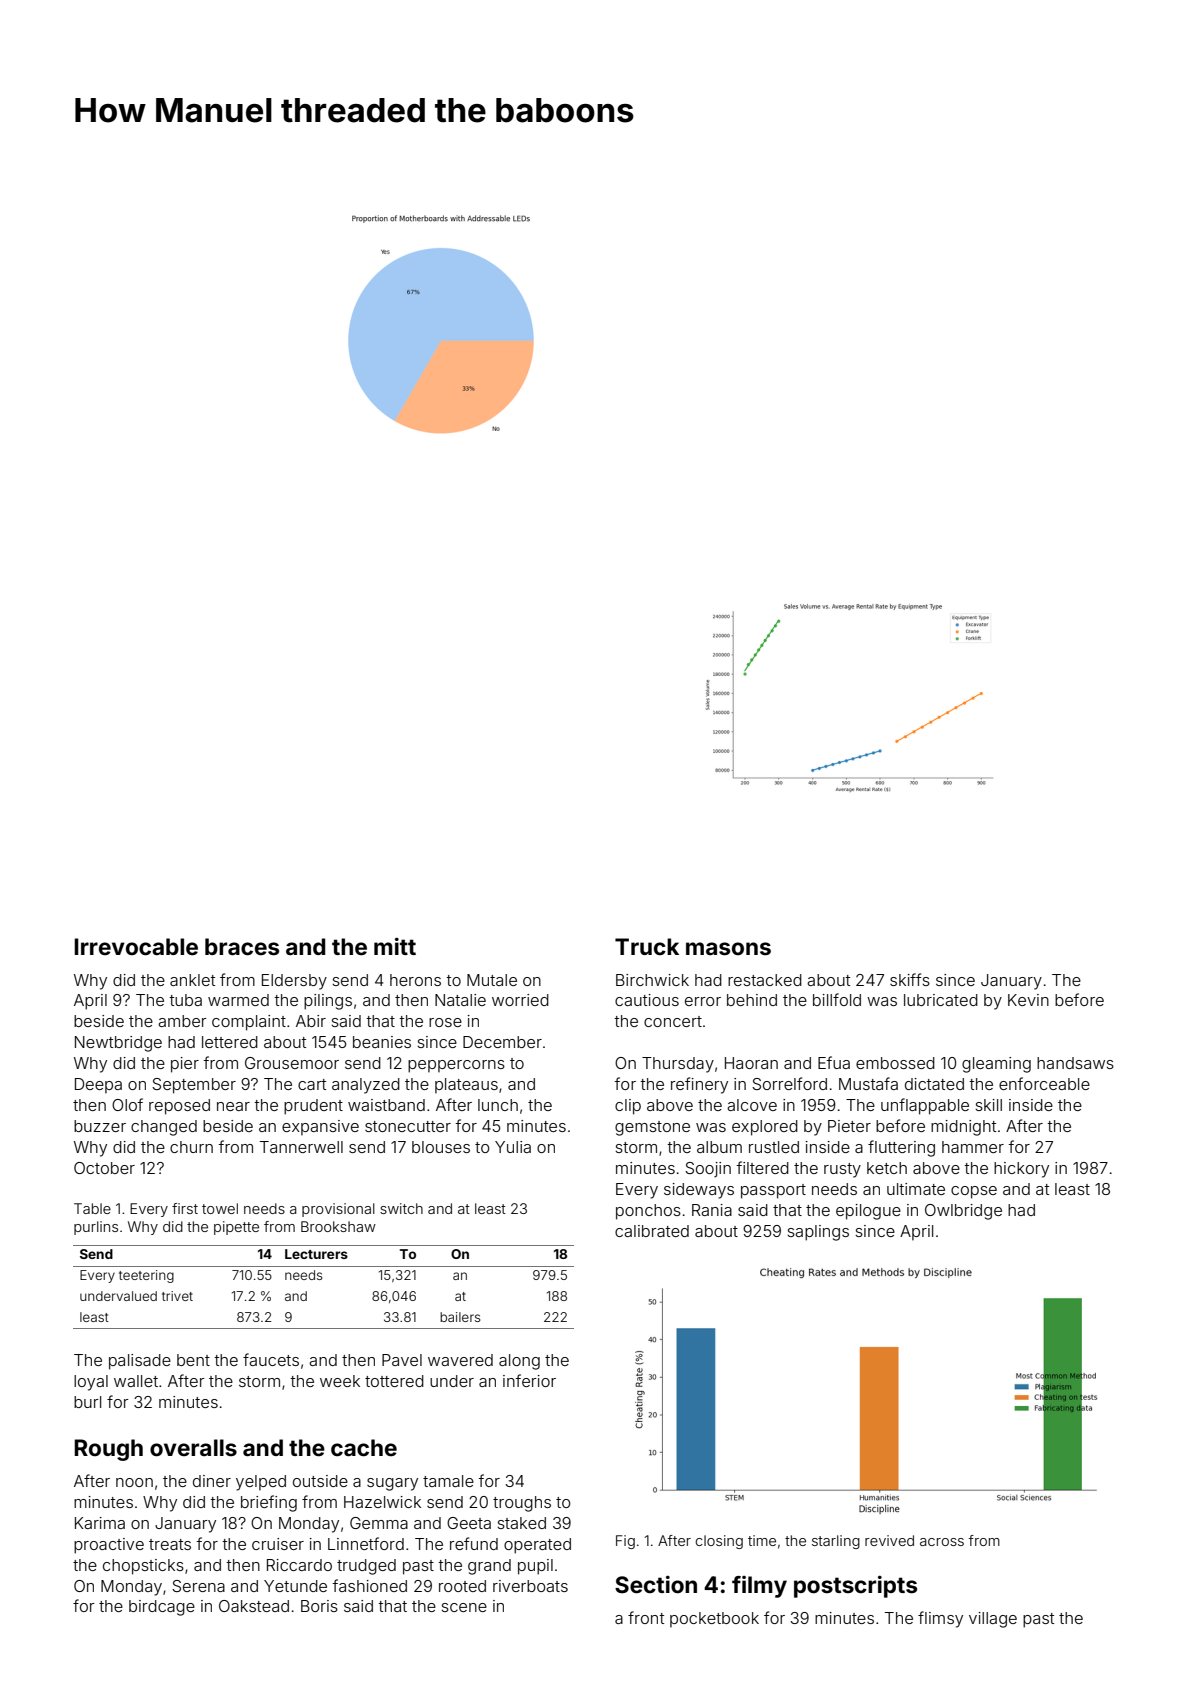  What do you see at coordinates (818, 1233) in the screenshot?
I see `saplings` at bounding box center [818, 1233].
